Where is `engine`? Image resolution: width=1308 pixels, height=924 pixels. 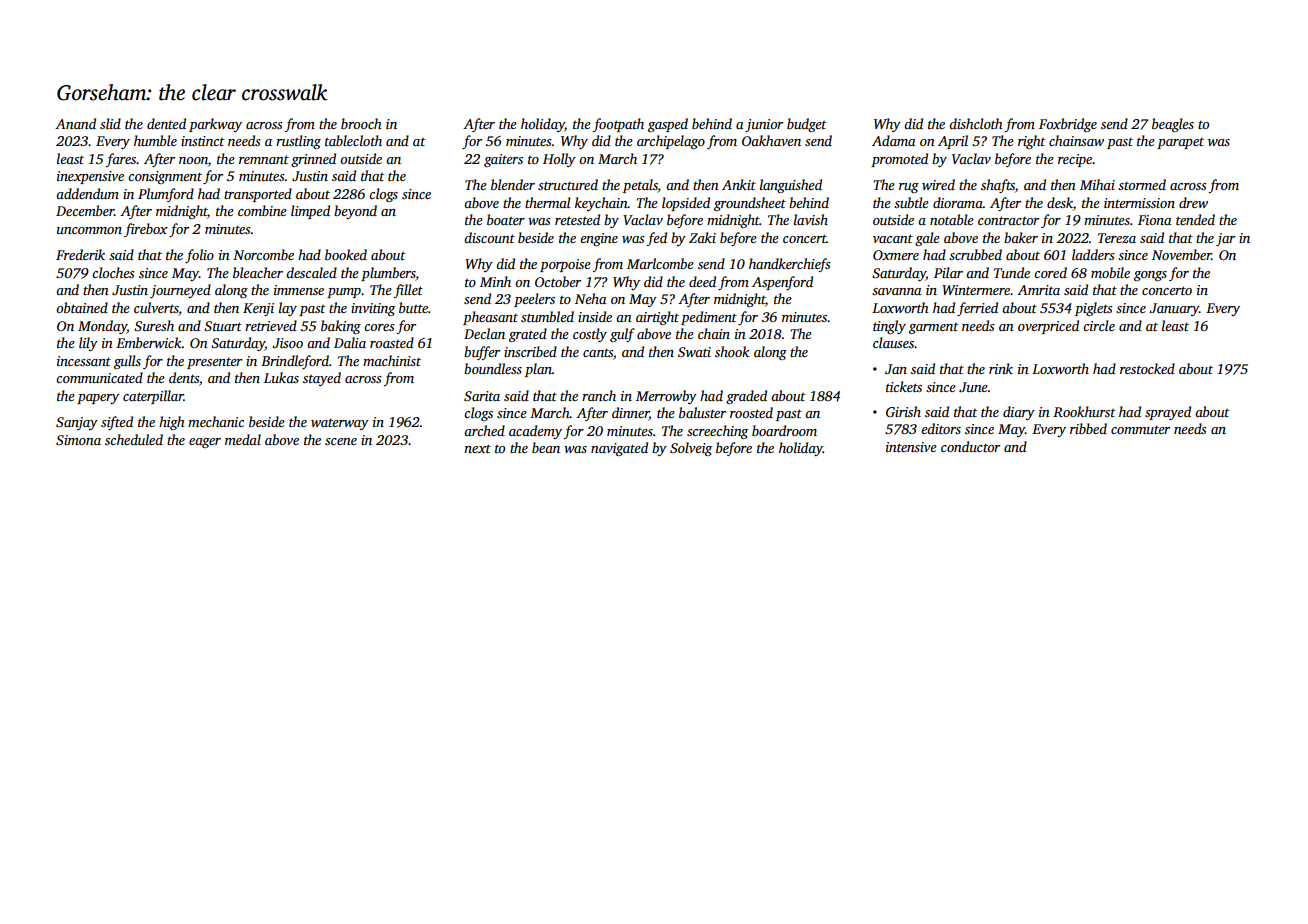 engine is located at coordinates (599, 239).
